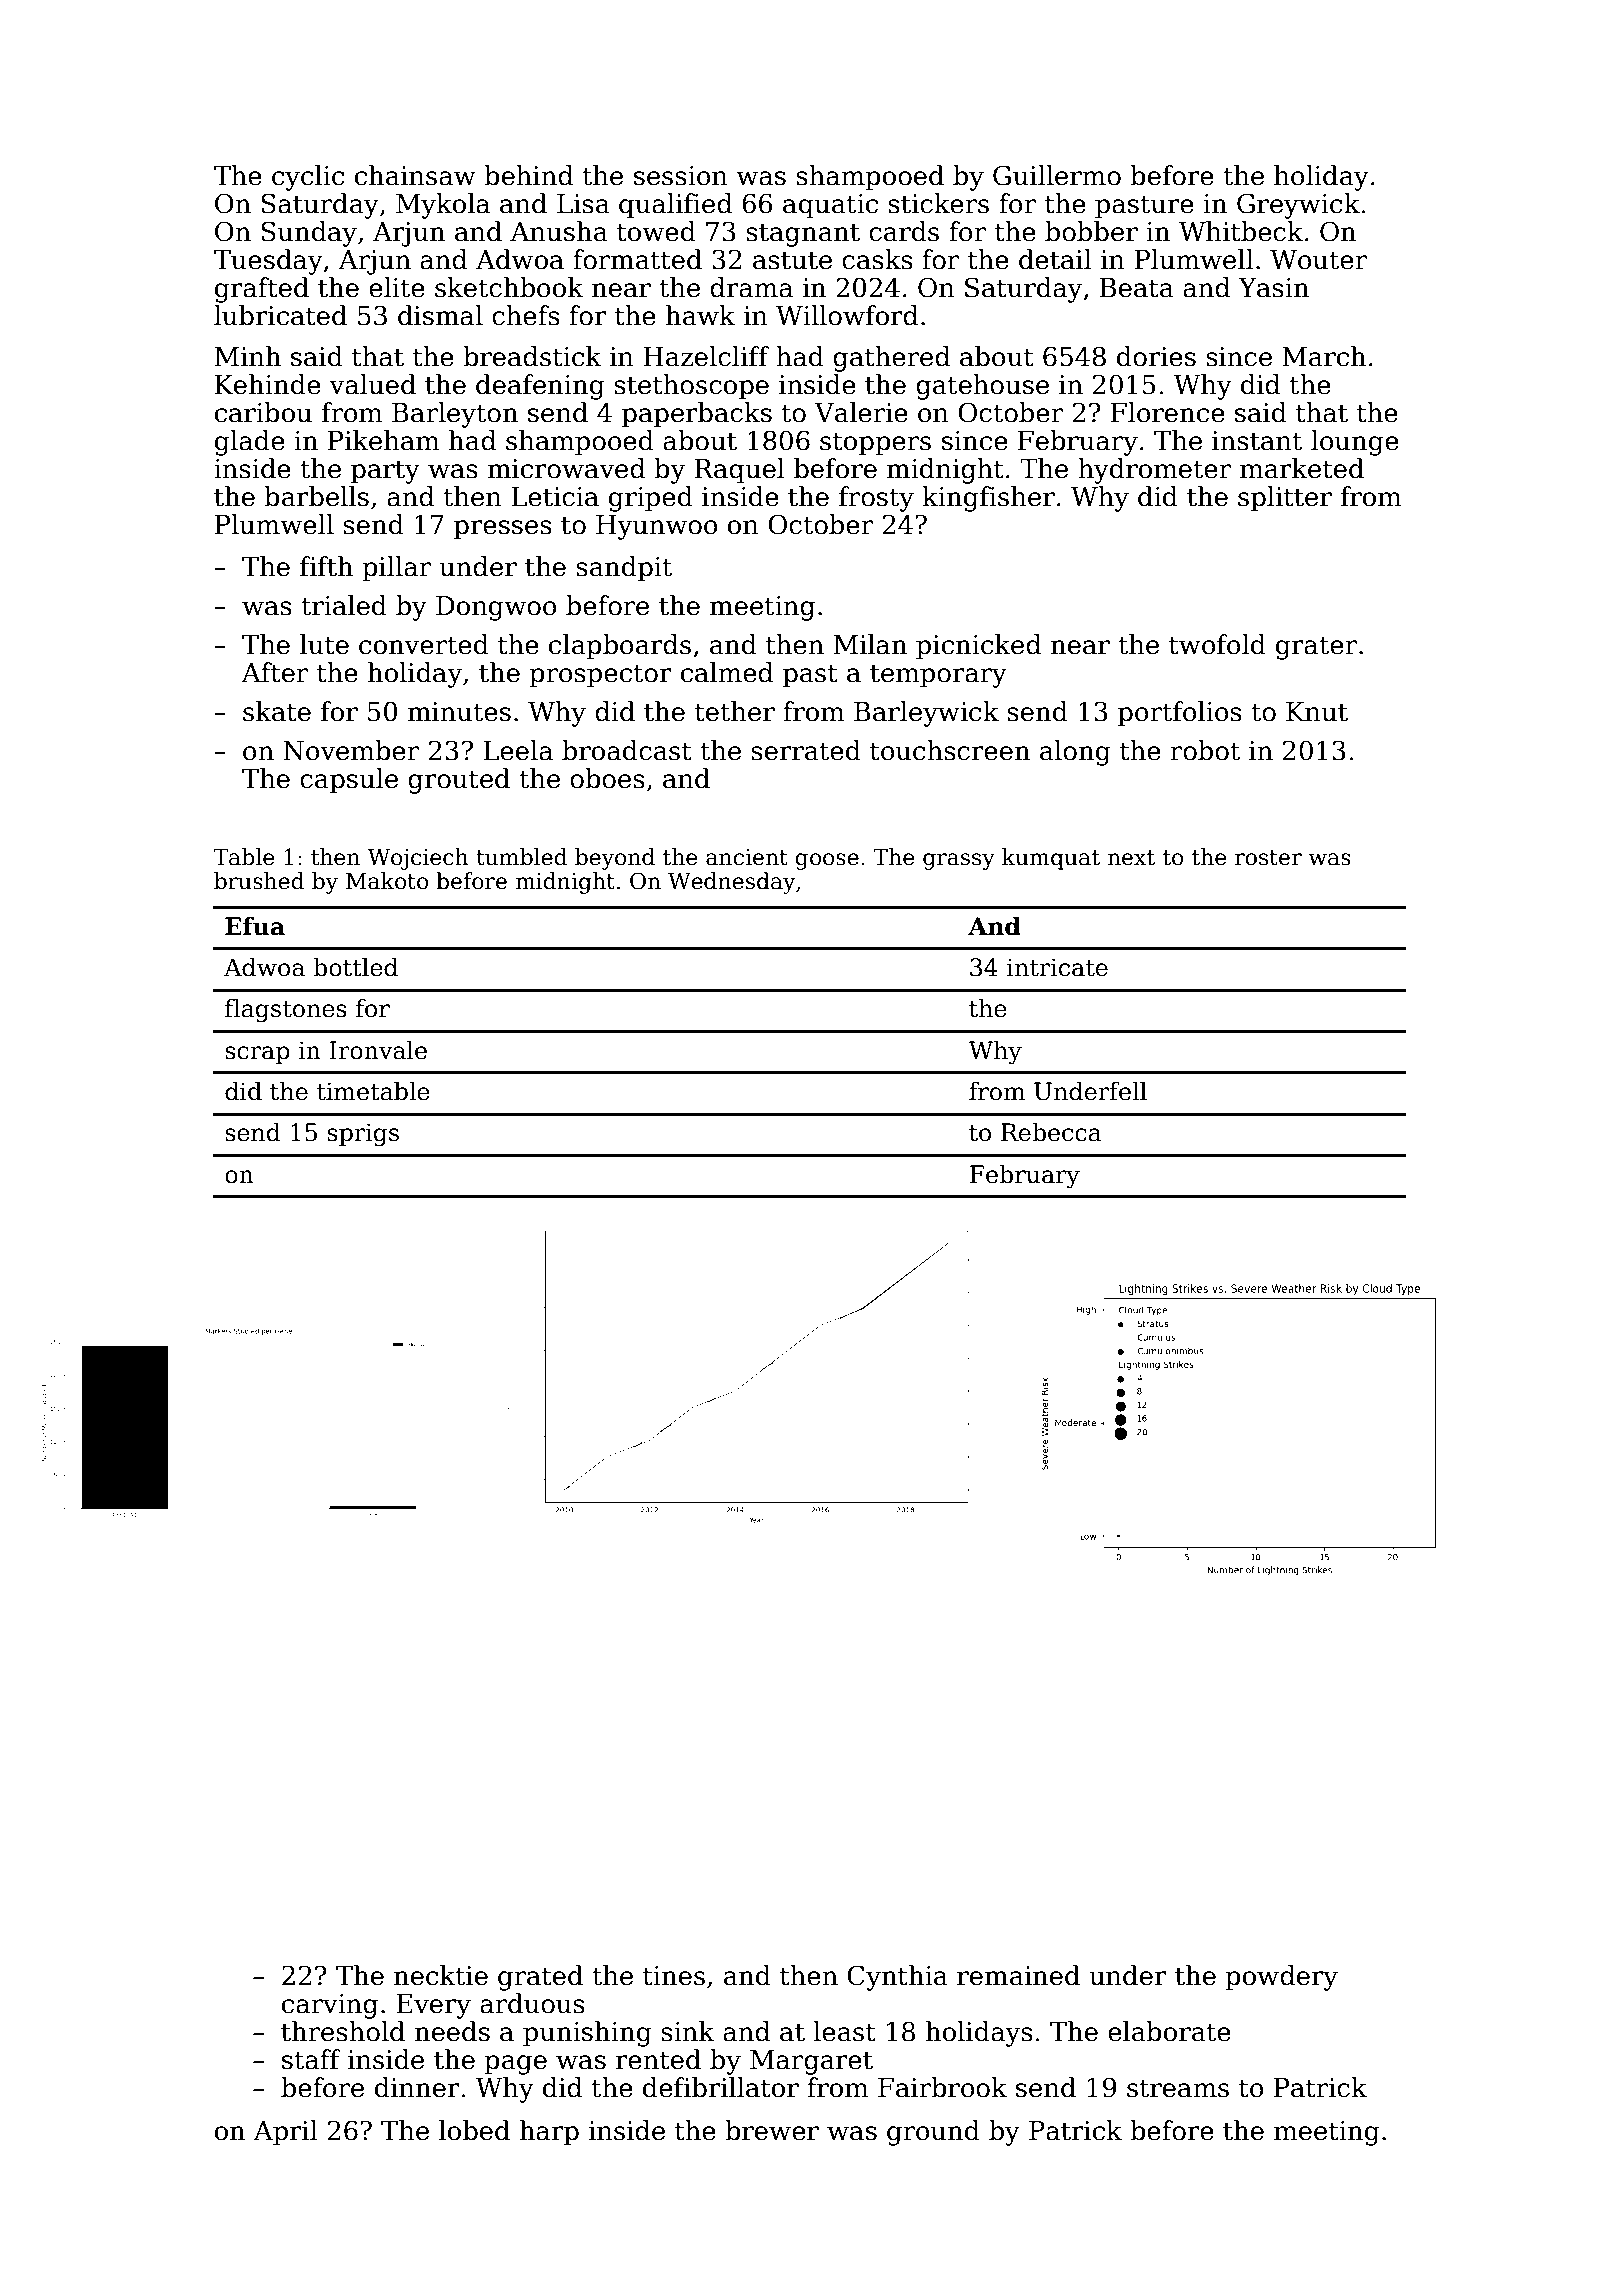 The height and width of the screenshot is (2292, 1620). Describe the element at coordinates (311, 2059) in the screenshot. I see `staff` at that location.
